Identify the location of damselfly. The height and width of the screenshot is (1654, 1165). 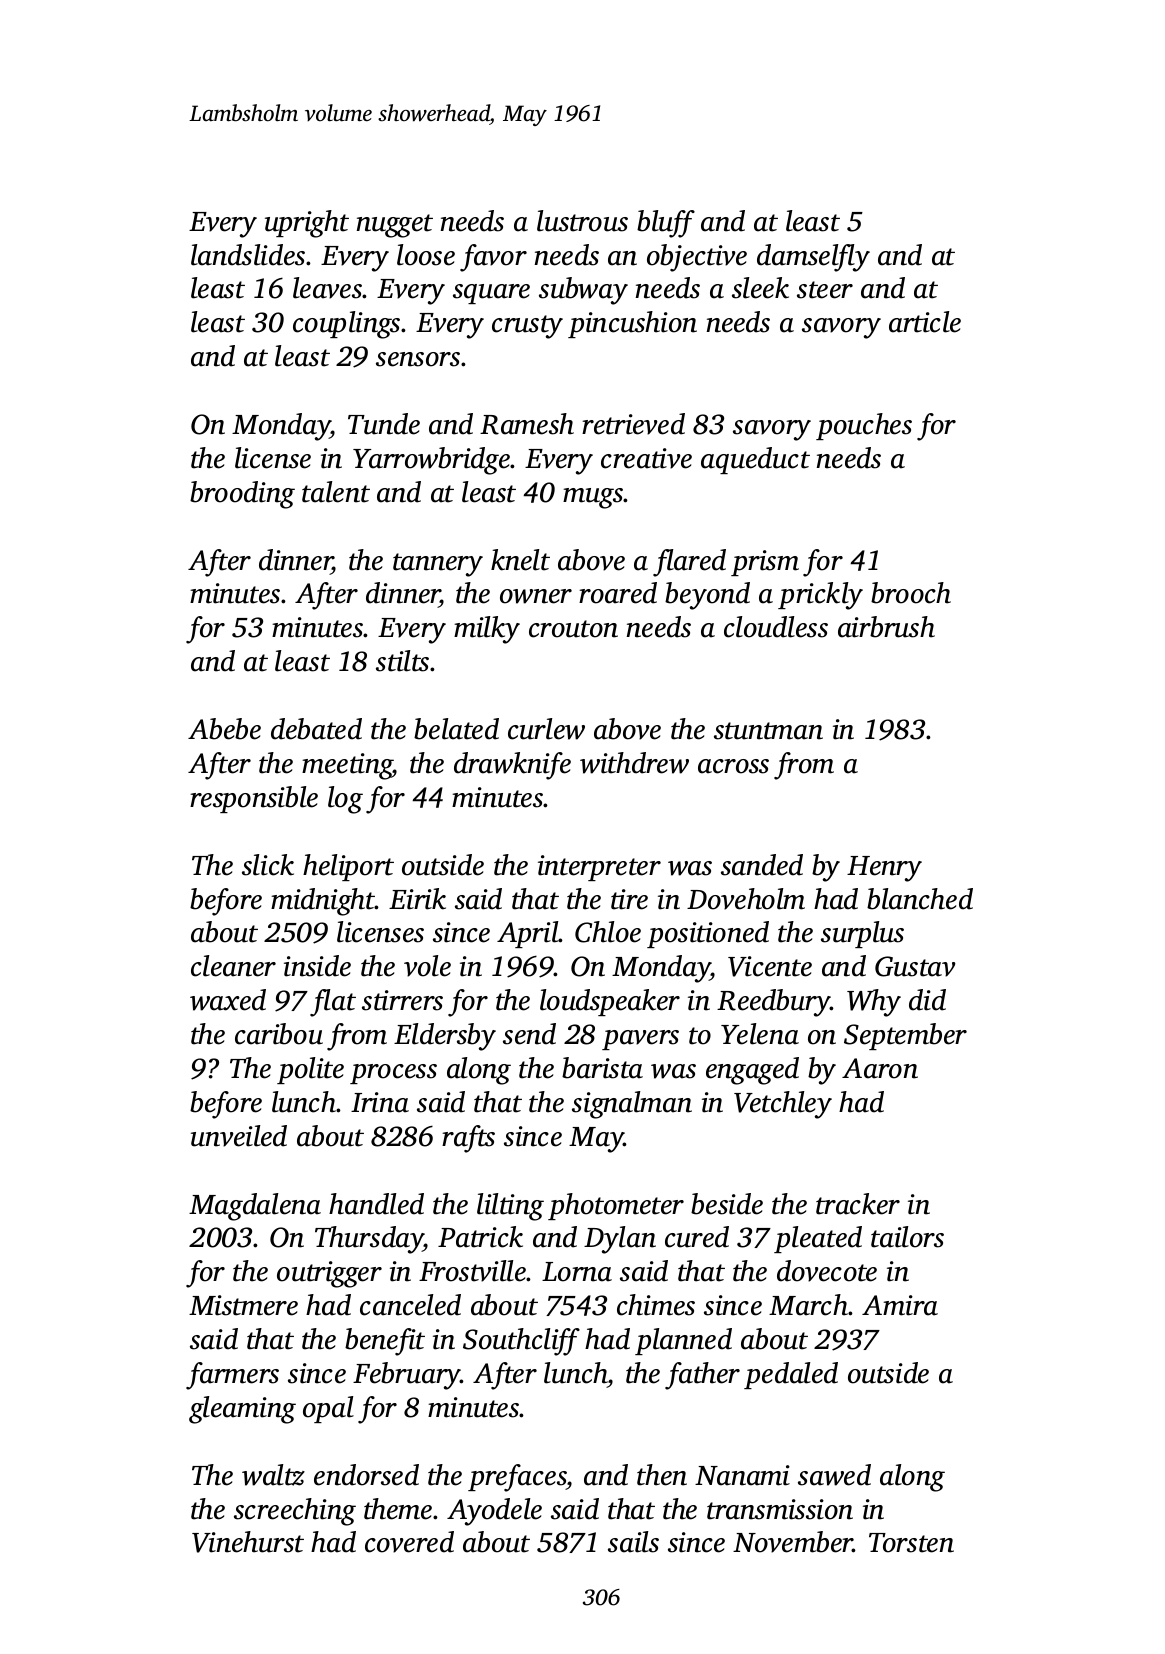
(813, 258).
